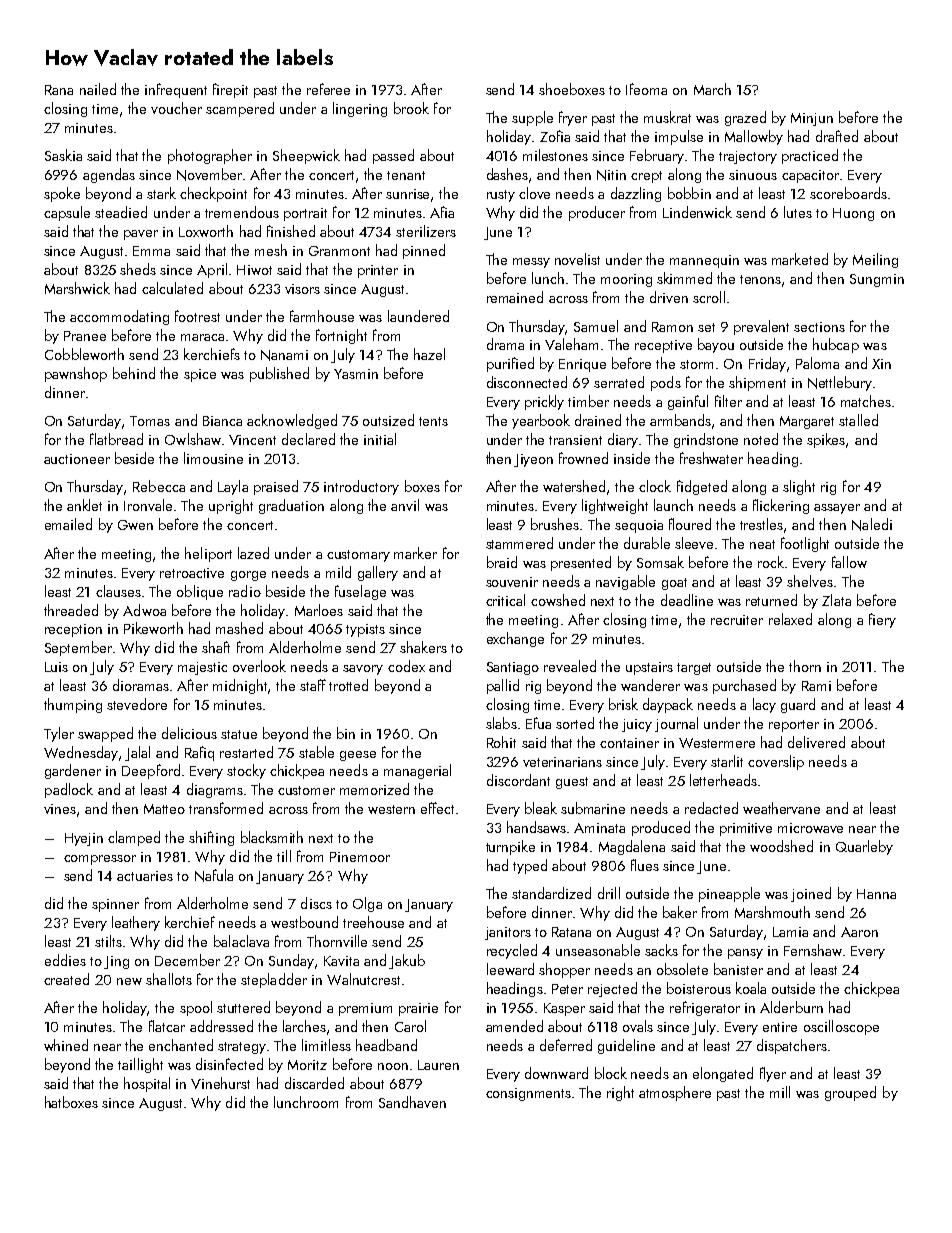 This screenshot has width=952, height=1233. What do you see at coordinates (510, 847) in the screenshot?
I see `turnpike` at bounding box center [510, 847].
